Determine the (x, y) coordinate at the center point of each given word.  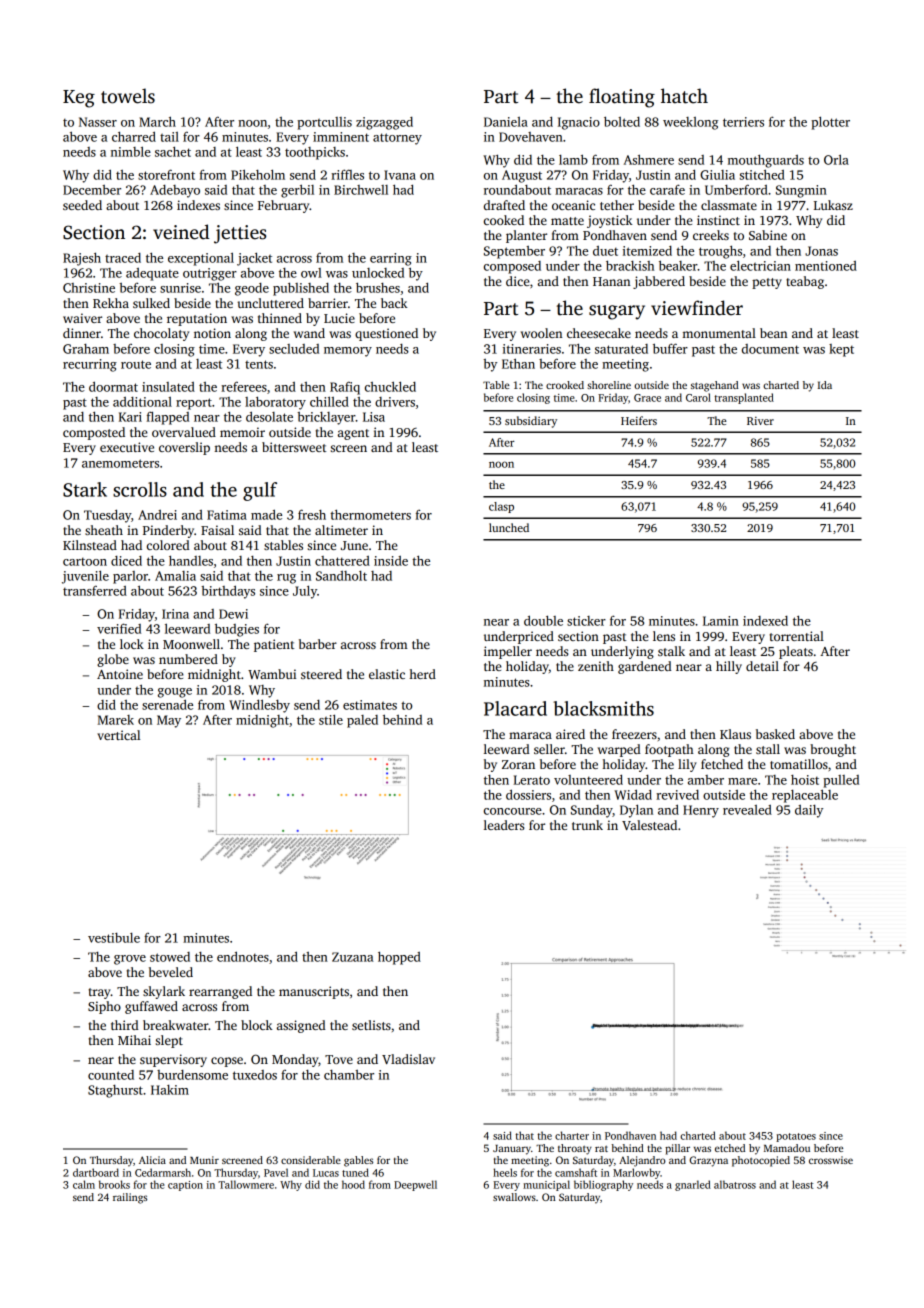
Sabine (768, 235)
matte (567, 221)
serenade (167, 704)
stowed (170, 957)
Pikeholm (258, 174)
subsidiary (531, 422)
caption (185, 1186)
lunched (509, 527)
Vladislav (408, 1059)
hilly (729, 667)
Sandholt (341, 576)
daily (809, 811)
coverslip (184, 448)
